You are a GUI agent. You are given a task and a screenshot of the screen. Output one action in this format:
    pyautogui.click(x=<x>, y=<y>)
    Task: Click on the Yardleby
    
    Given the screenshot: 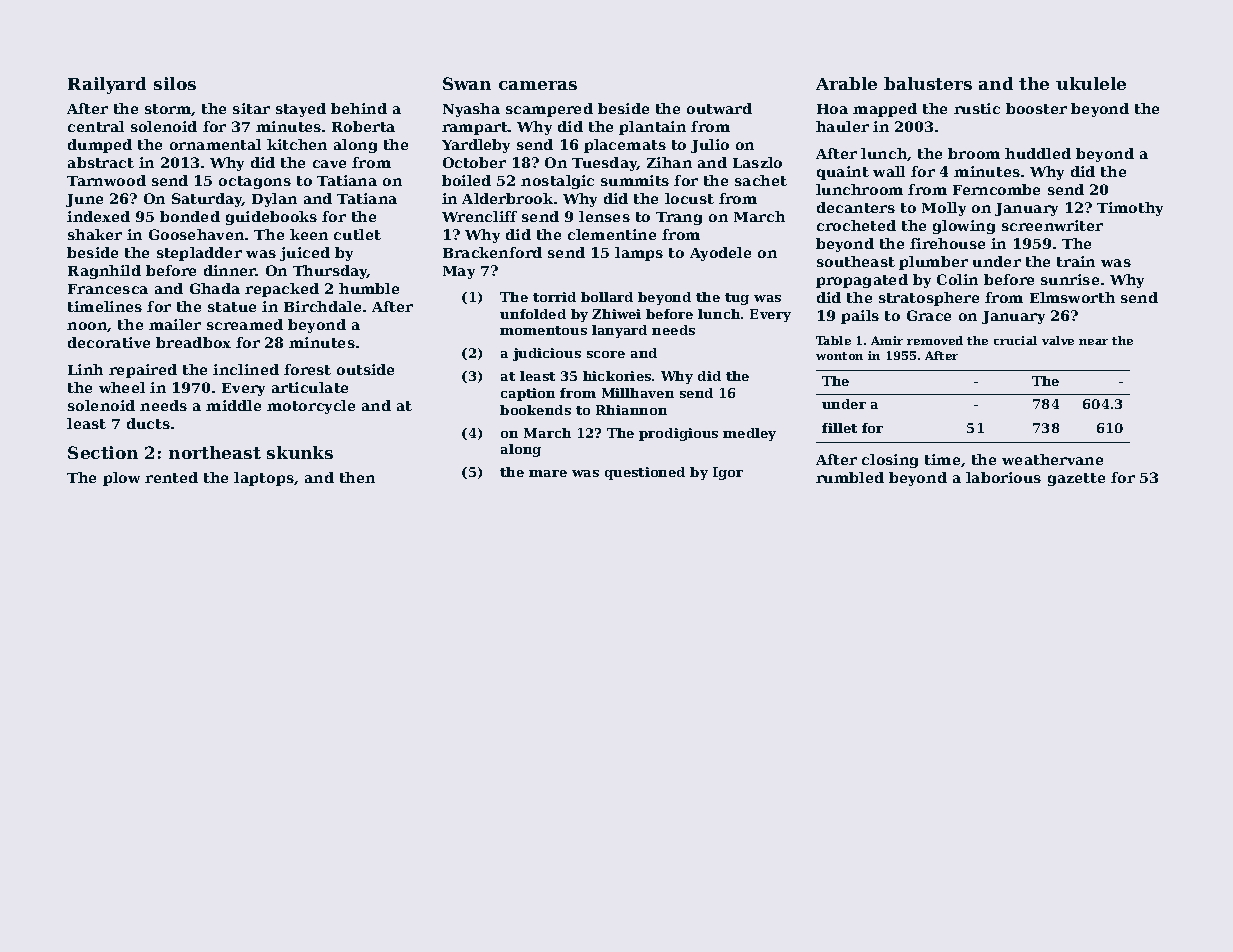 What is the action you would take?
    pyautogui.click(x=476, y=146)
